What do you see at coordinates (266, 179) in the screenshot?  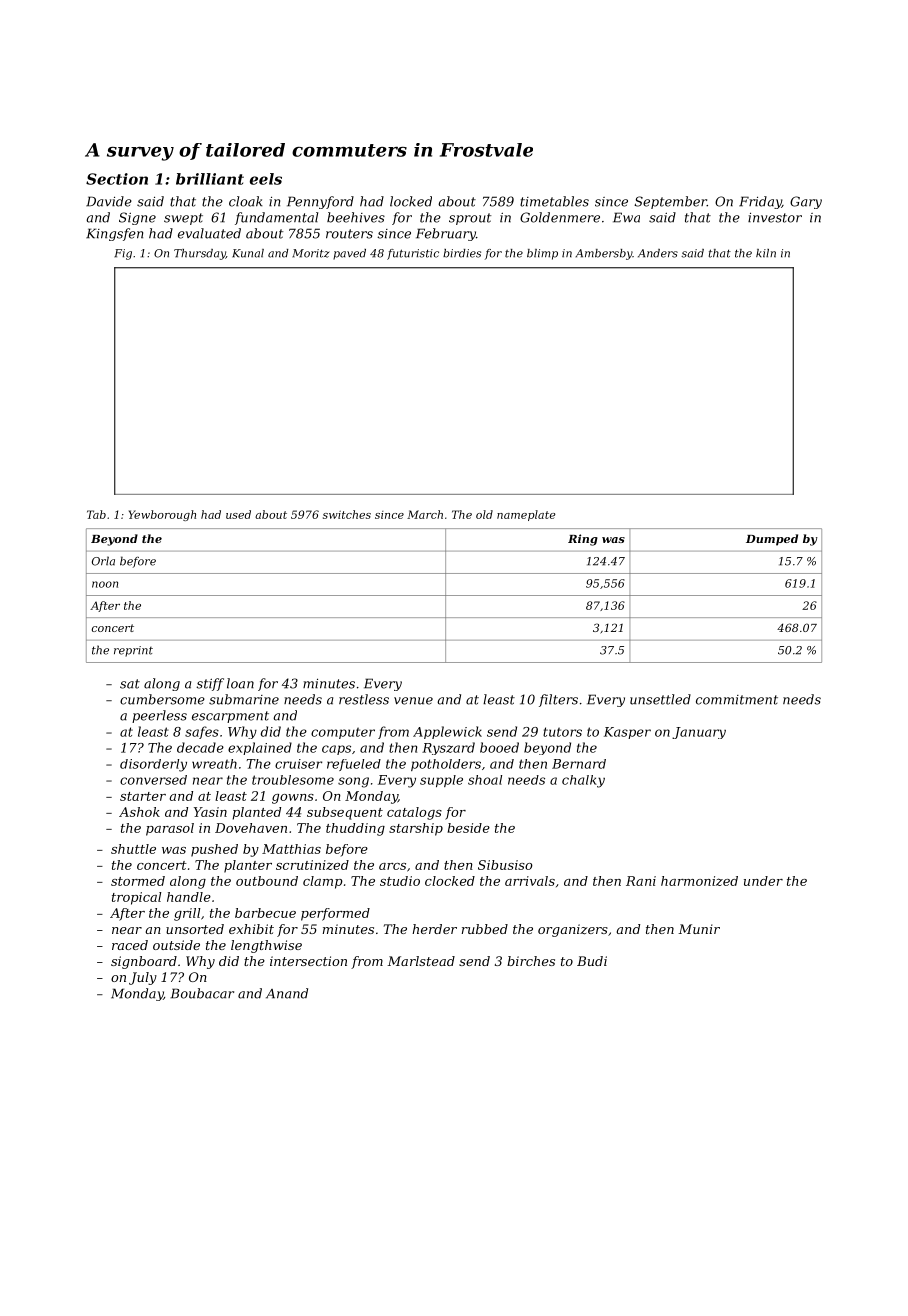 I see `eels` at bounding box center [266, 179].
